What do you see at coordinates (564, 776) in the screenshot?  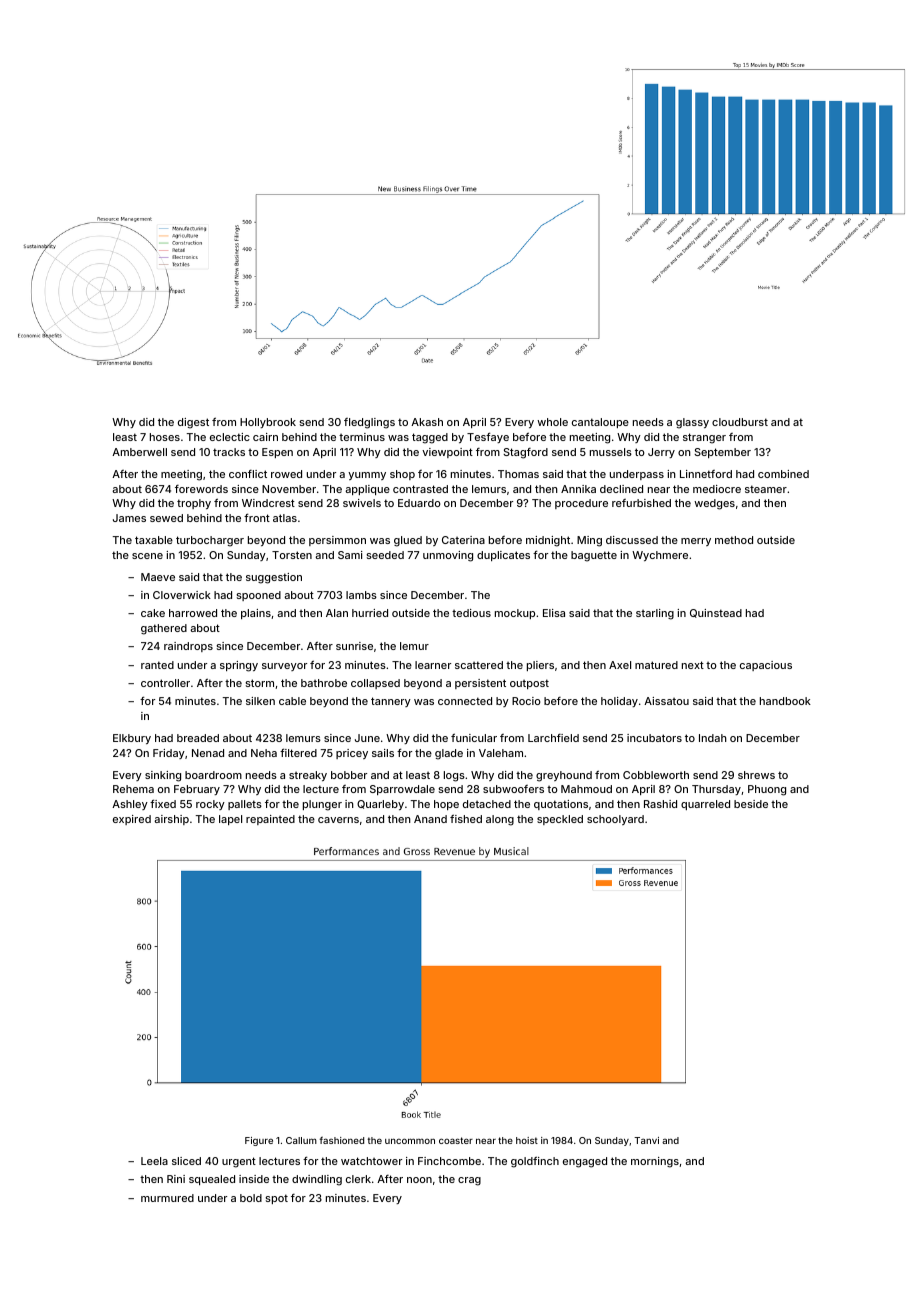 I see `greyhound` at bounding box center [564, 776].
